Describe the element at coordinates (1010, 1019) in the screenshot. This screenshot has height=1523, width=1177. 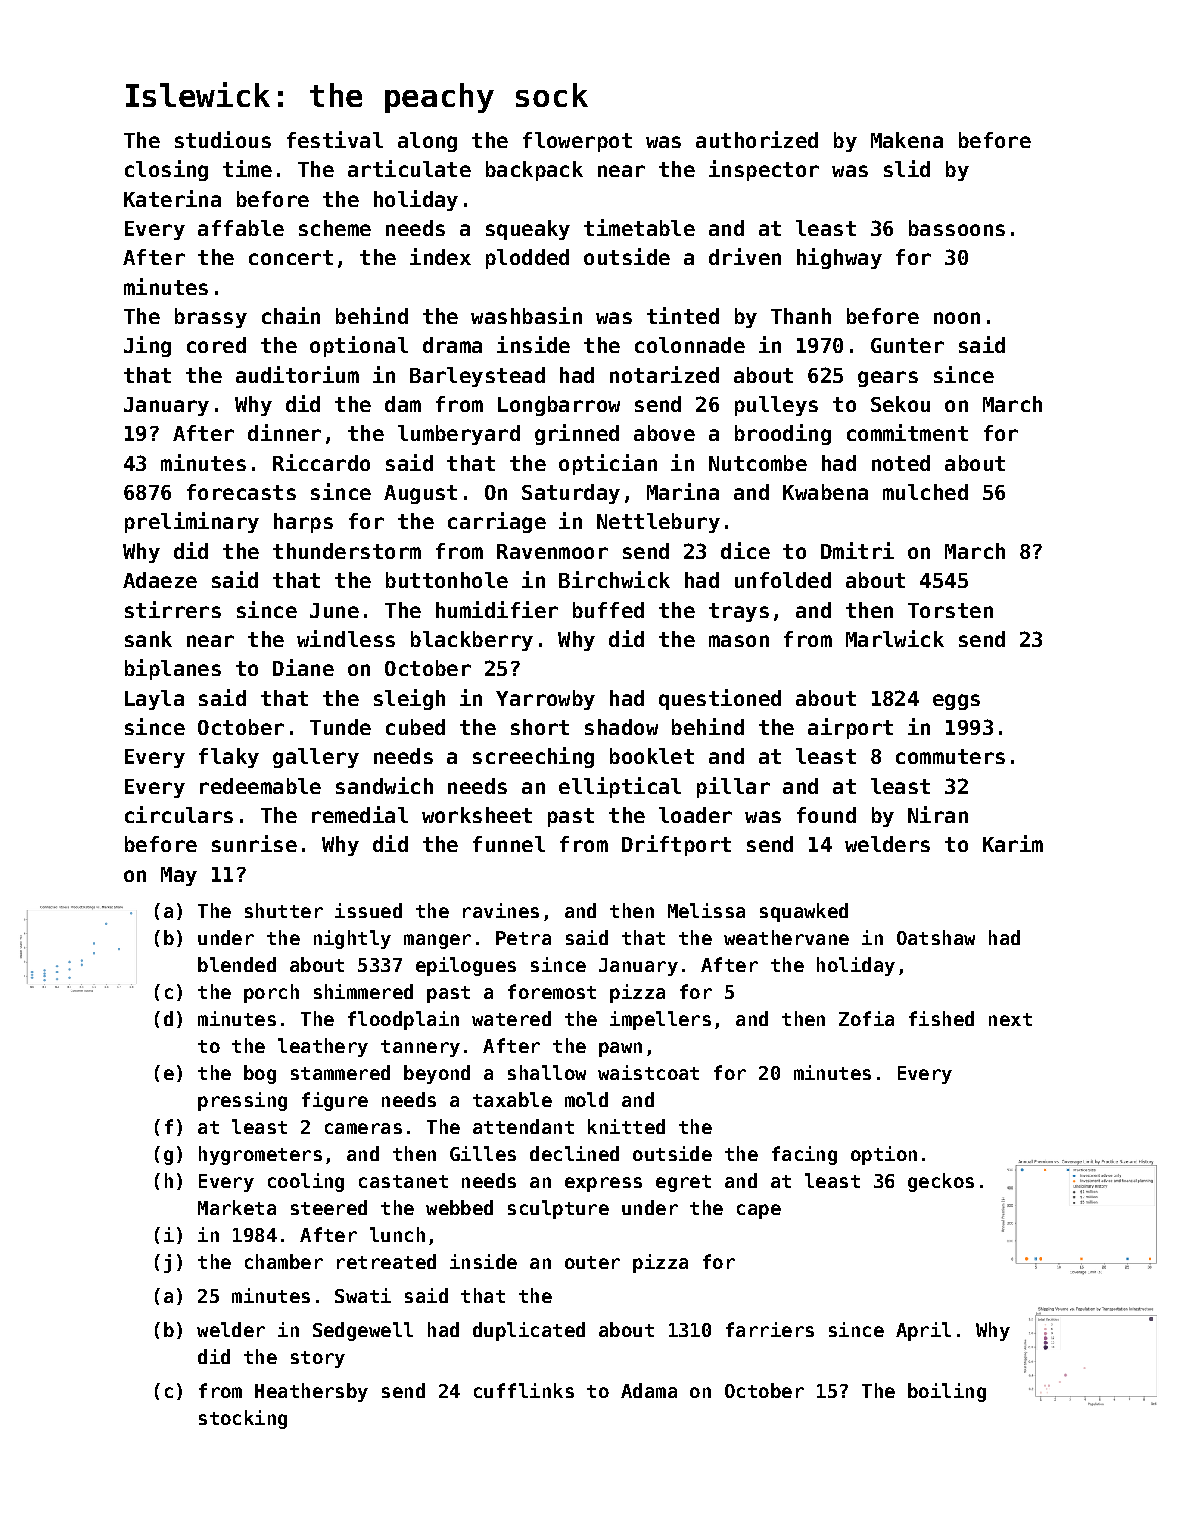
I see `next` at that location.
